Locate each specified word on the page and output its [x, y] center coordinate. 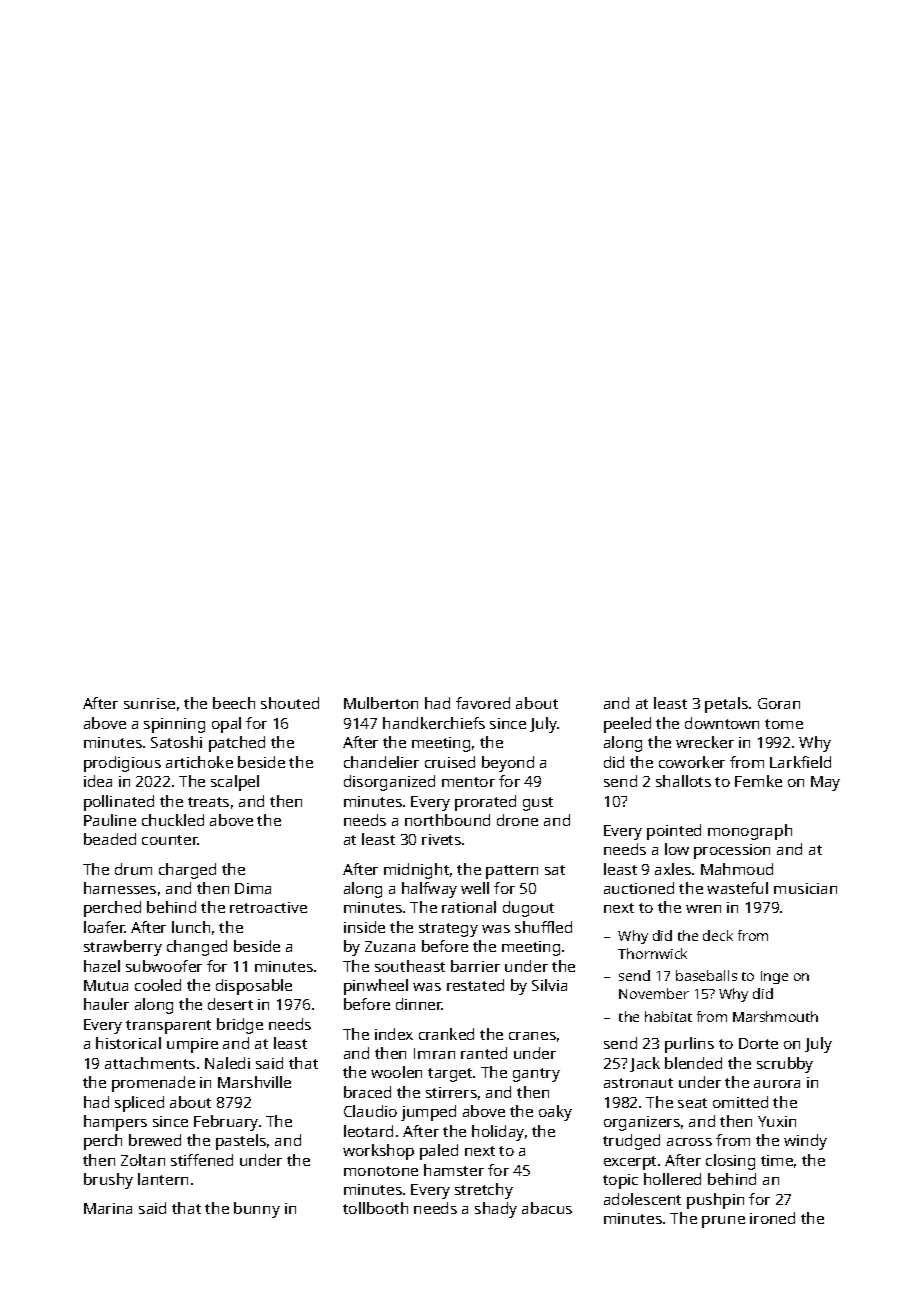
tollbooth [375, 1208]
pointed [674, 832]
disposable [254, 987]
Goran [779, 703]
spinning [174, 725]
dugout [528, 909]
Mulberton [381, 703]
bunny [257, 1210]
